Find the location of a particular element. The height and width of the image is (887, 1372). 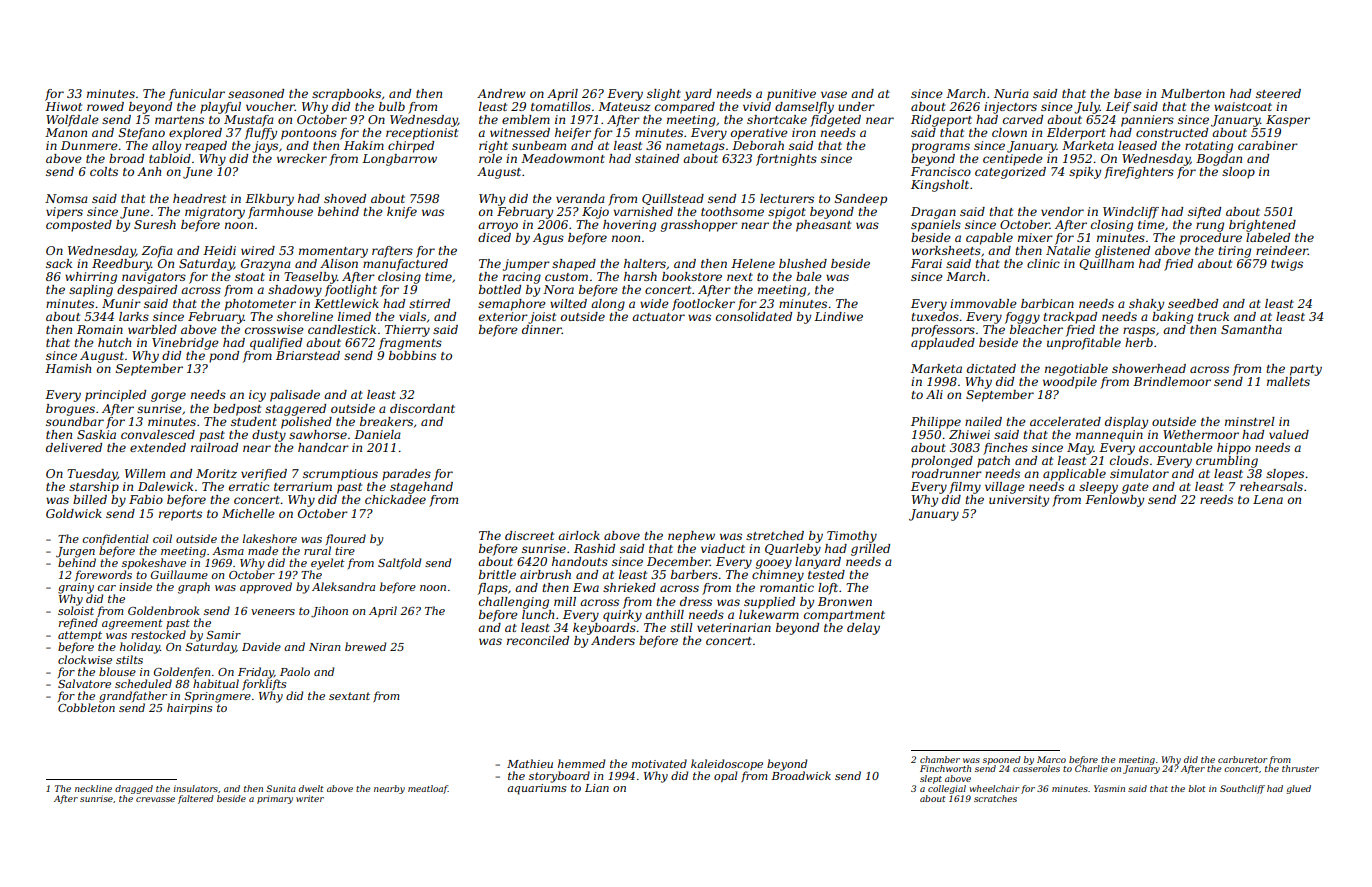

carburetor is located at coordinates (1243, 759).
